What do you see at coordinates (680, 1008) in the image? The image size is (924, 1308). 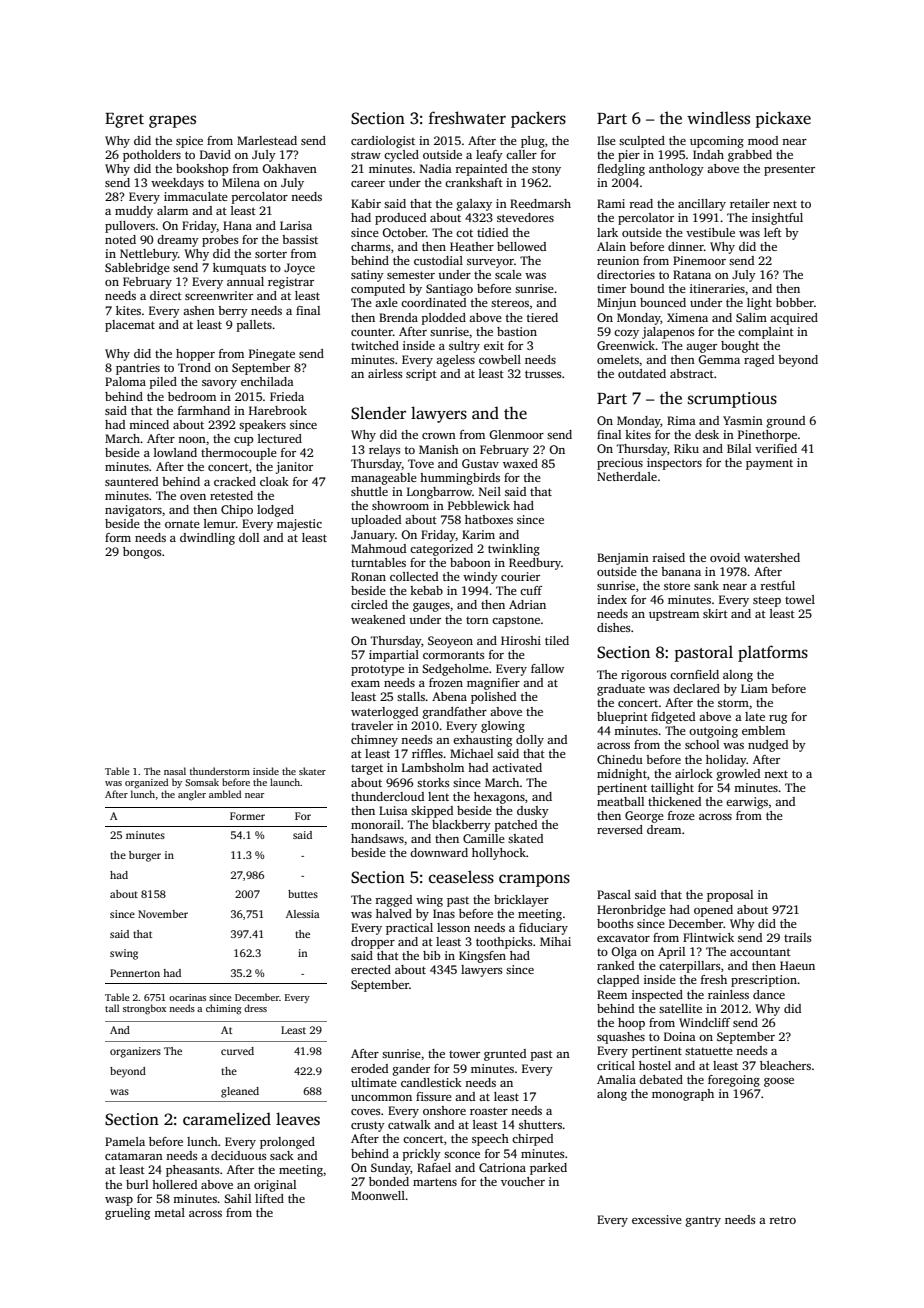 I see `satellite` at bounding box center [680, 1008].
